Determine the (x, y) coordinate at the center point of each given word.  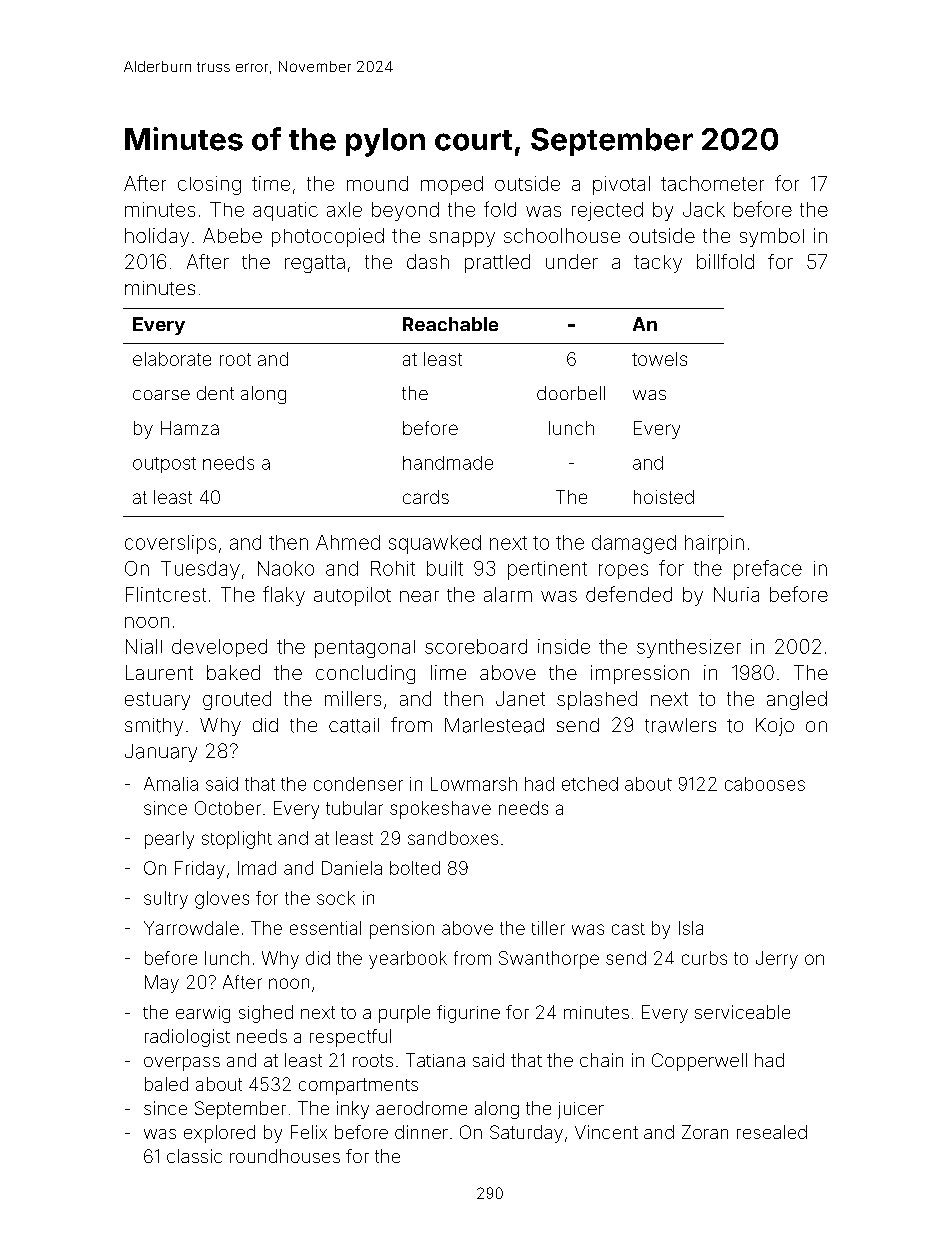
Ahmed (348, 542)
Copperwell (699, 1062)
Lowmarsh (474, 784)
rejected (607, 211)
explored (219, 1134)
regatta (315, 264)
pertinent (547, 570)
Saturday (526, 1134)
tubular (354, 808)
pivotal (621, 185)
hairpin (714, 544)
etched (590, 784)
